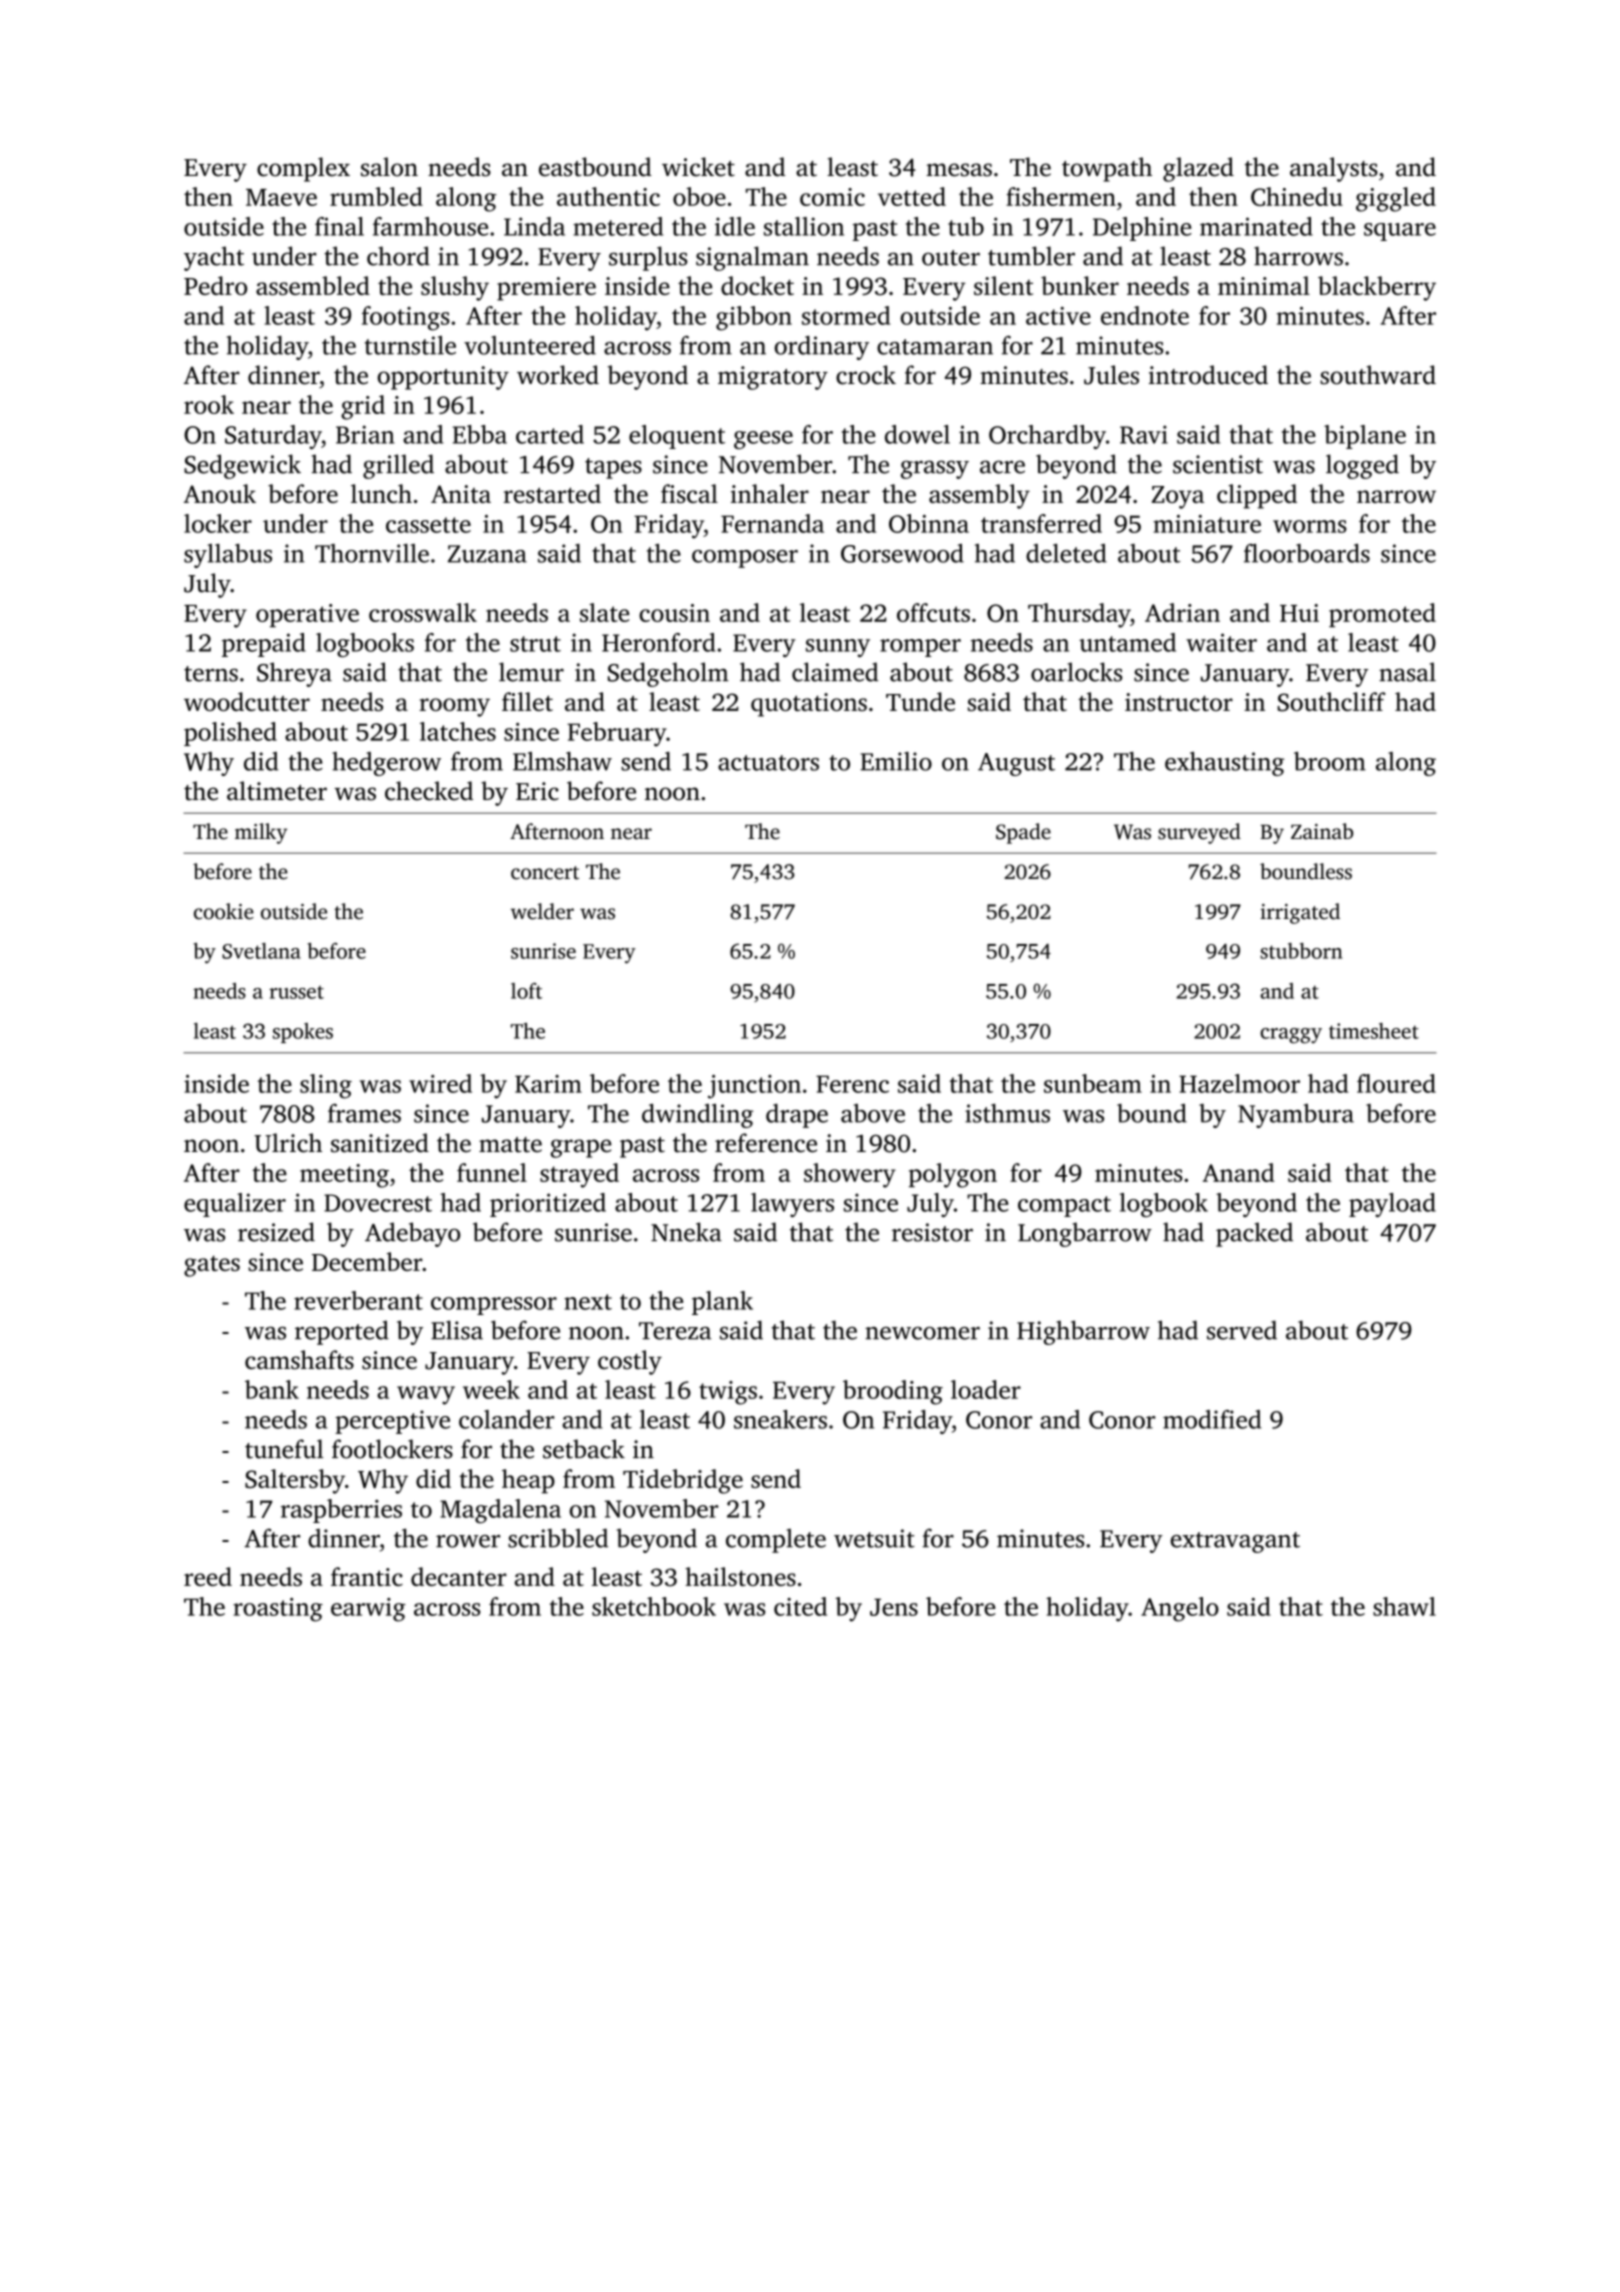 Image resolution: width=1620 pixels, height=2292 pixels. I want to click on Linda, so click(534, 226).
